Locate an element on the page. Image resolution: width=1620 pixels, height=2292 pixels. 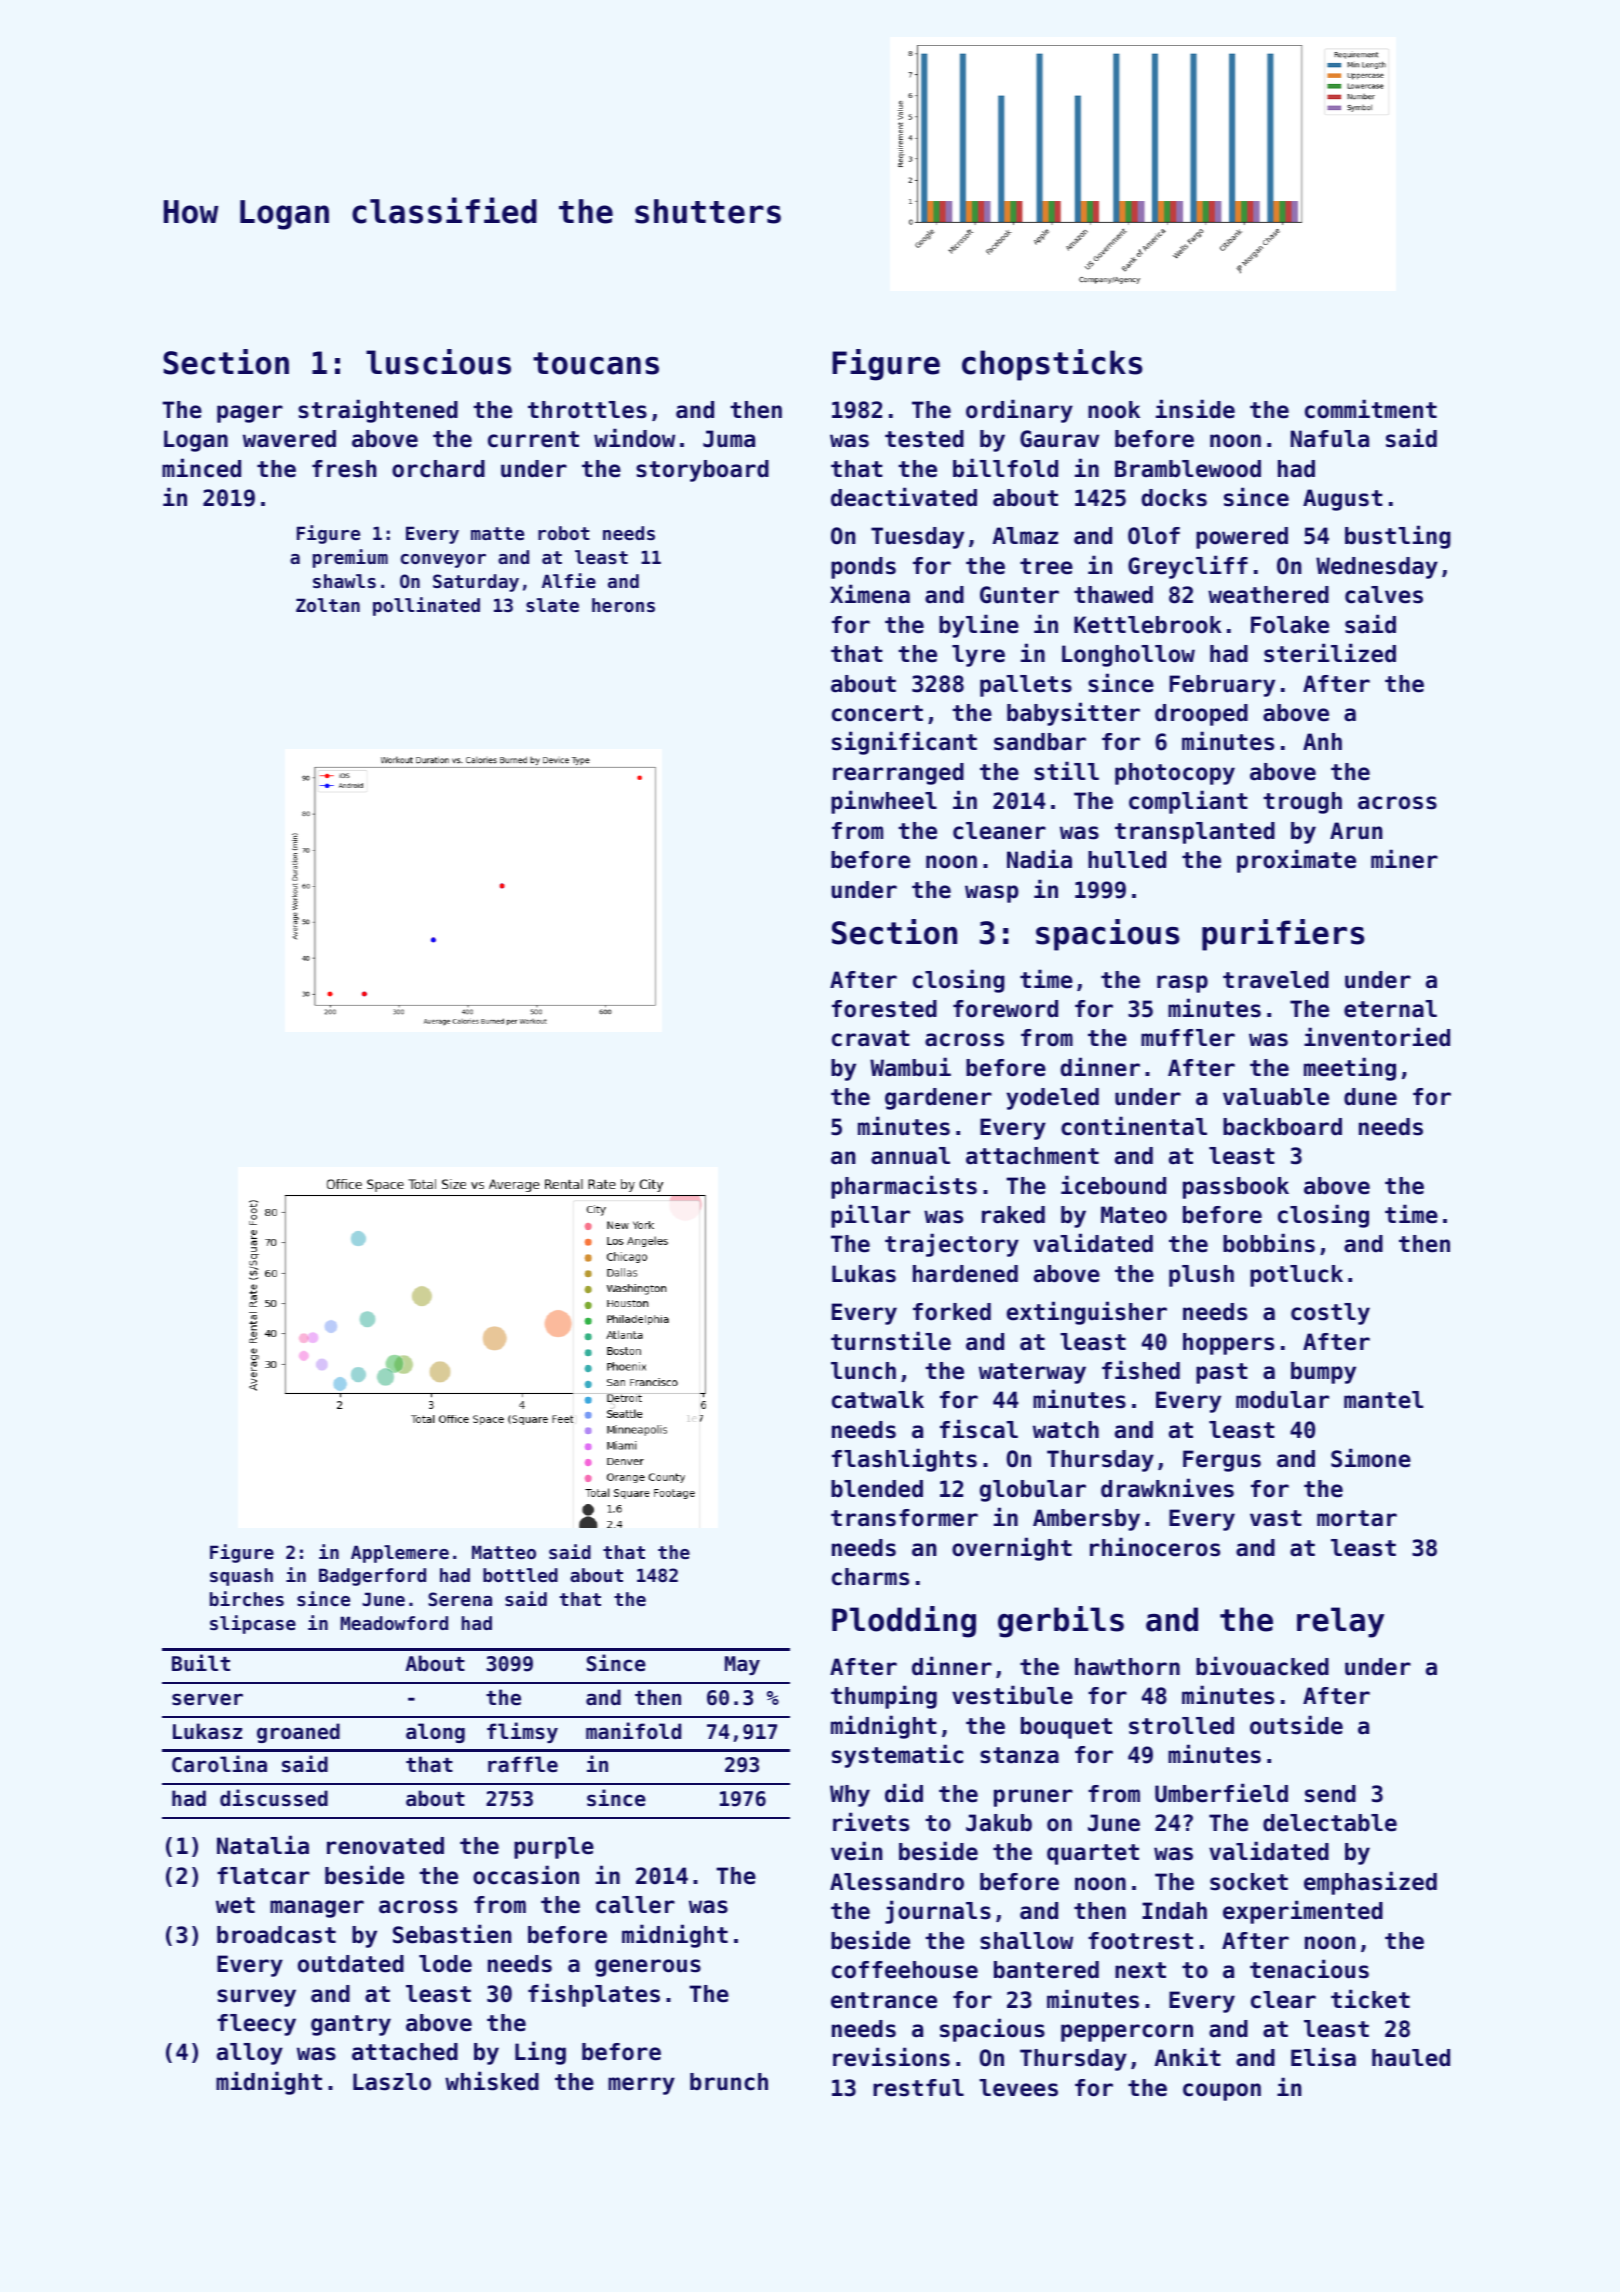
orchard is located at coordinates (438, 469).
